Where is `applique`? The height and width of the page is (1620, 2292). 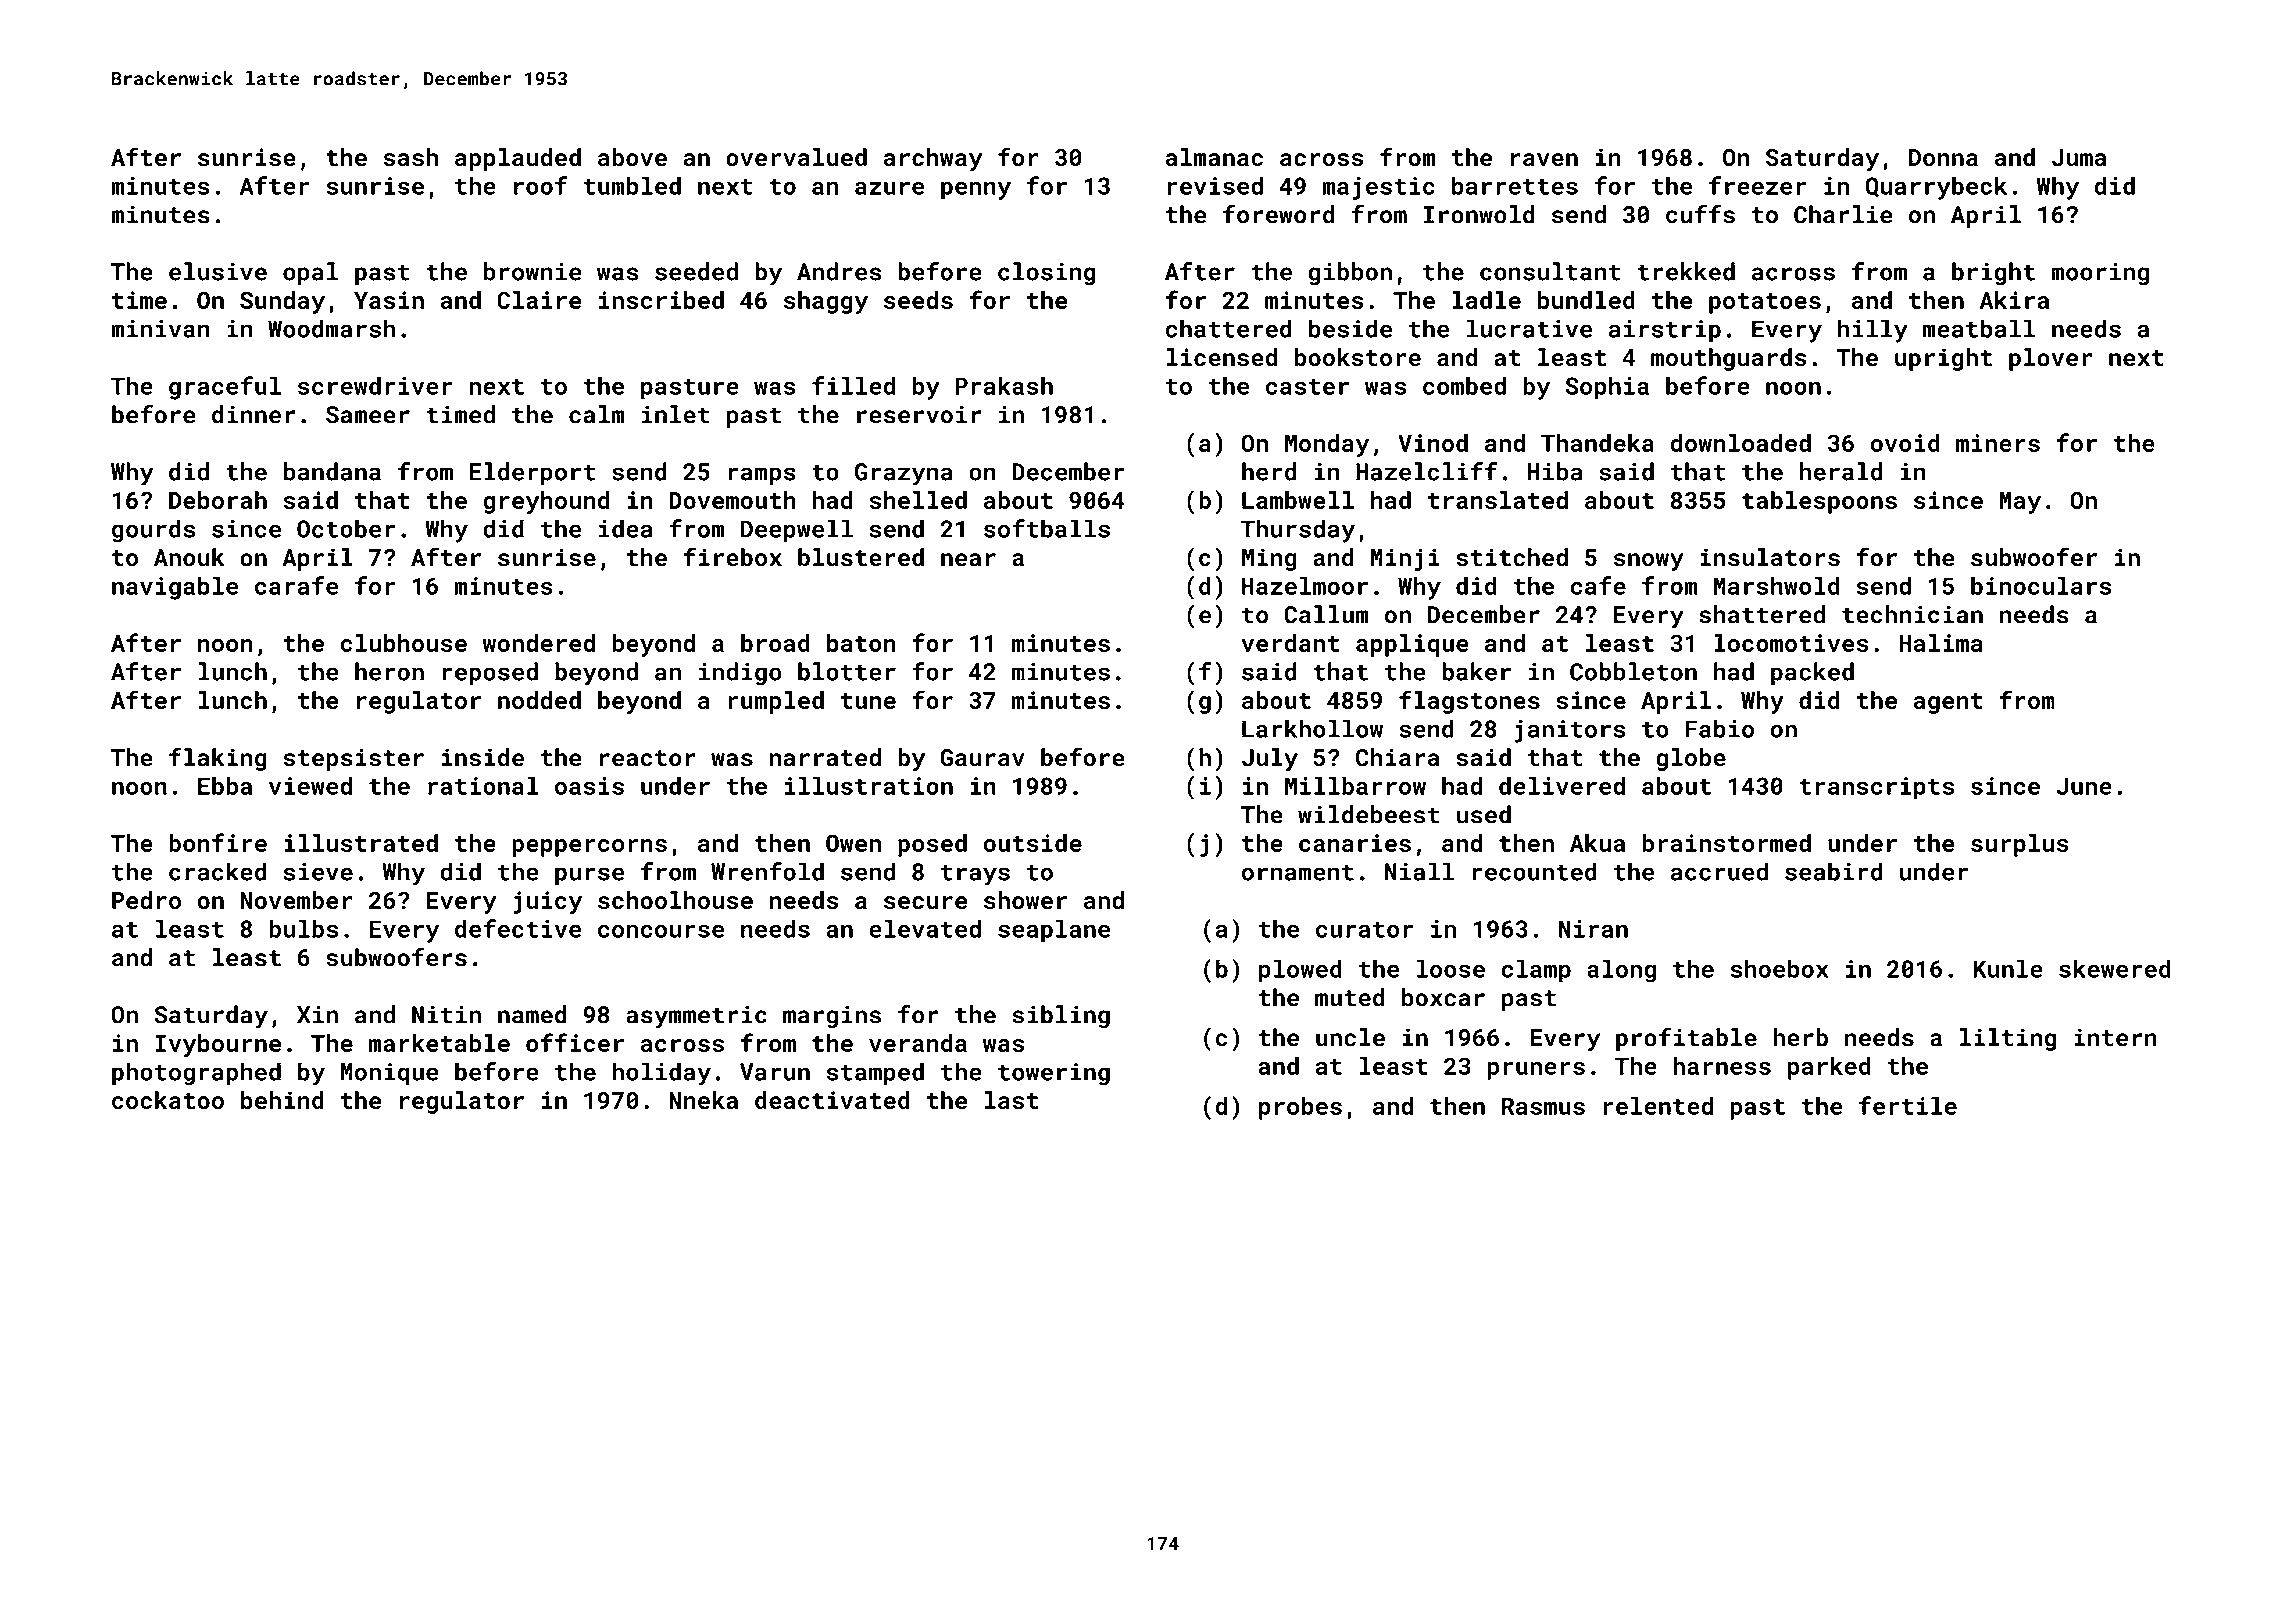
applique is located at coordinates (1412, 645).
